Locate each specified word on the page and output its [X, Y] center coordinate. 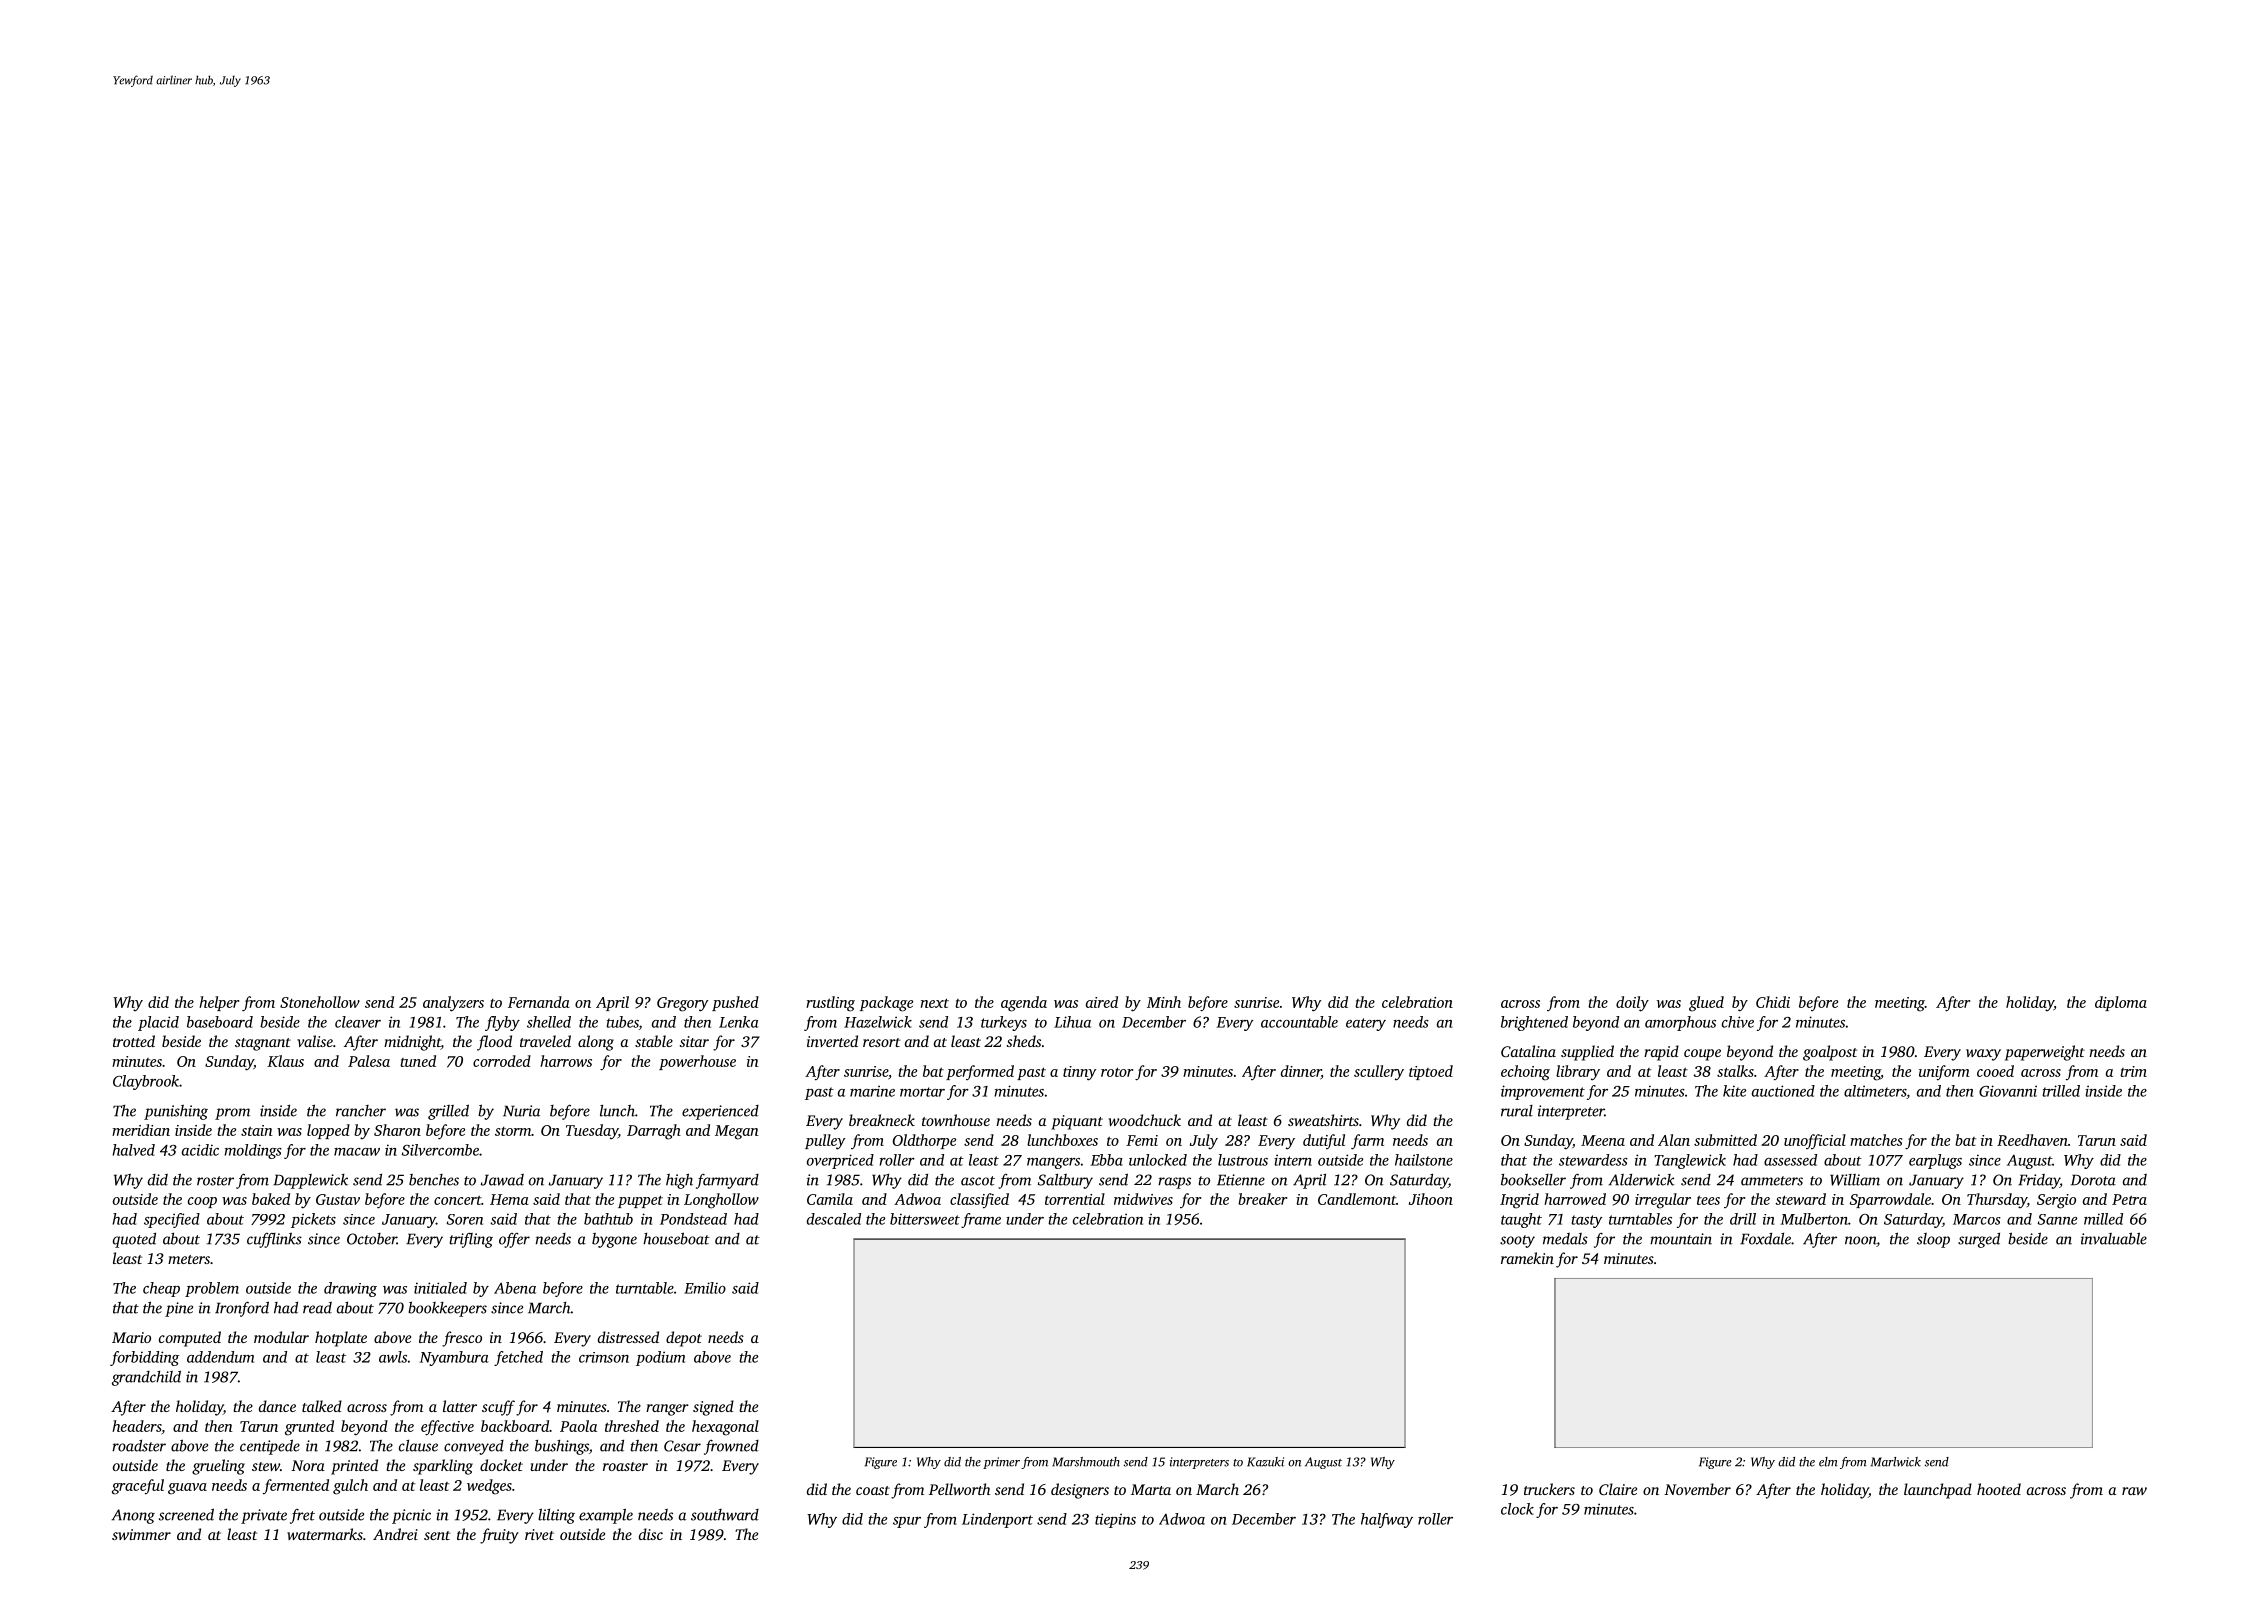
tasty [1587, 1221]
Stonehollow [320, 1002]
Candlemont [1357, 1199]
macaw [357, 1152]
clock [1517, 1509]
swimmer [141, 1534]
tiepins [1115, 1520]
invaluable [2114, 1238]
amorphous [1680, 1023]
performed [980, 1072]
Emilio [705, 1288]
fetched [518, 1358]
